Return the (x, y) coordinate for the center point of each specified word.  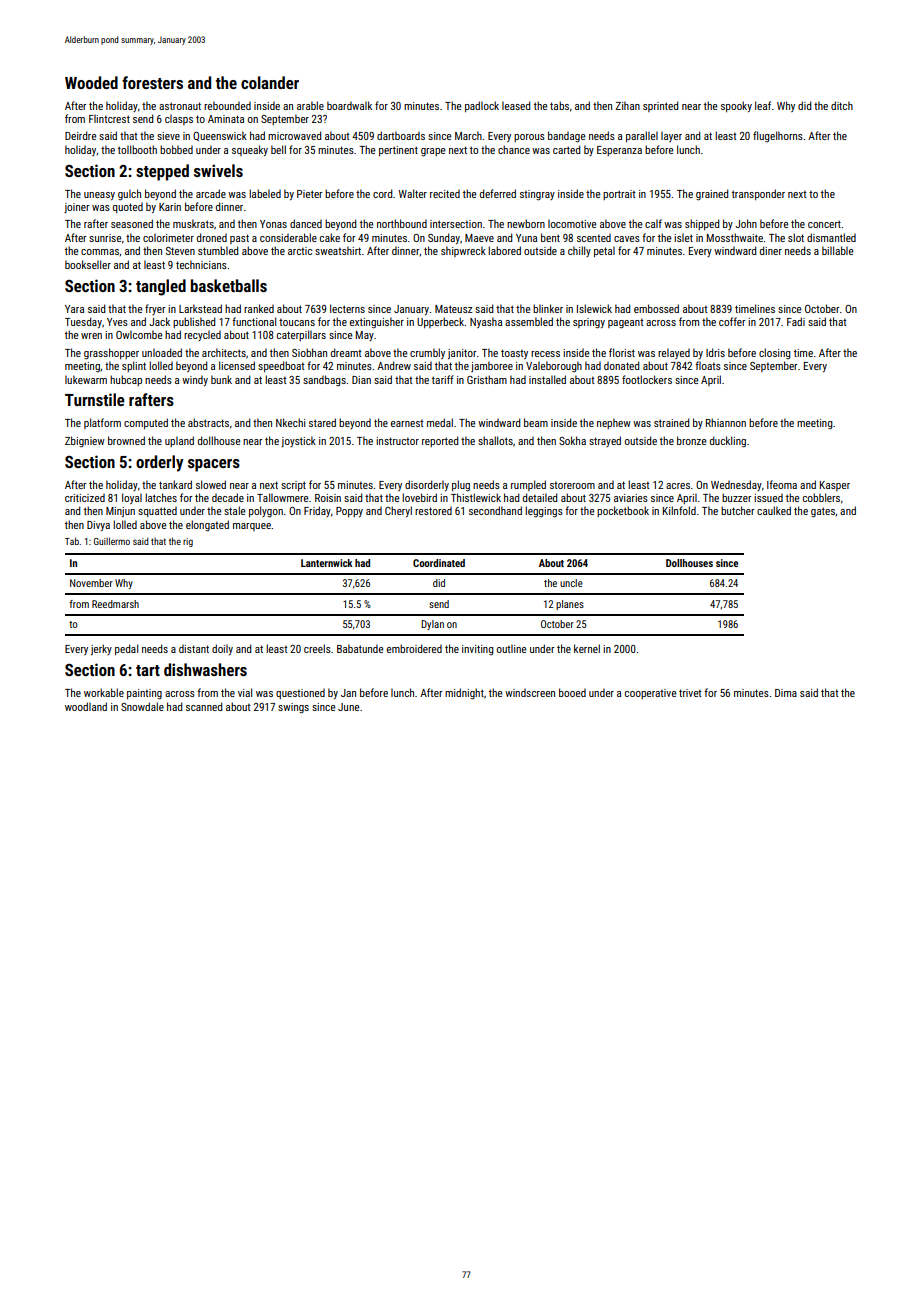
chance (514, 149)
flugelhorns (778, 136)
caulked (774, 510)
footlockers (647, 379)
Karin (170, 207)
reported (440, 441)
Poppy (349, 512)
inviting (478, 650)
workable (104, 692)
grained (712, 195)
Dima (786, 693)
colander (270, 82)
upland (179, 441)
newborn (526, 223)
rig (188, 542)
